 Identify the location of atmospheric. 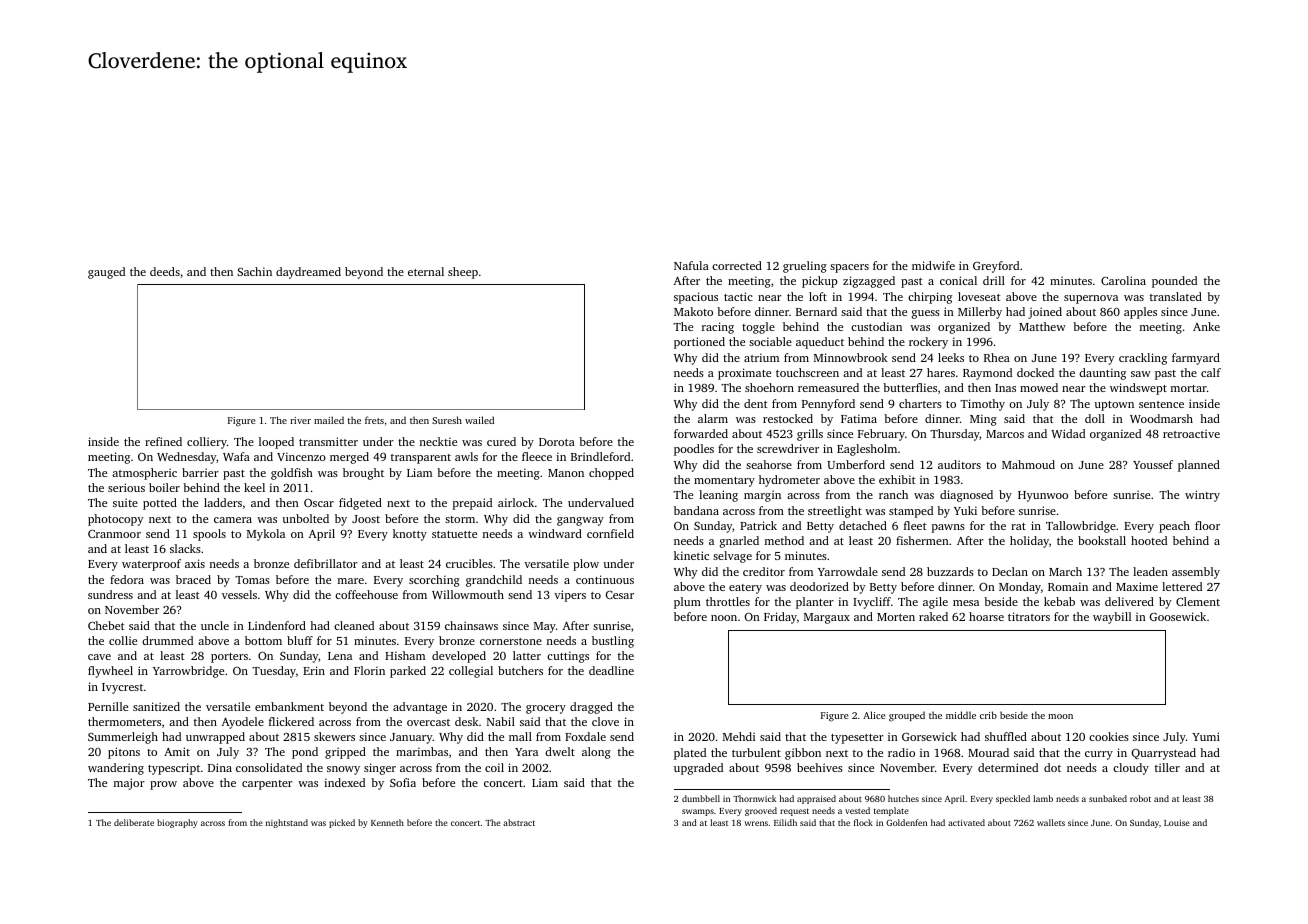
(144, 474).
